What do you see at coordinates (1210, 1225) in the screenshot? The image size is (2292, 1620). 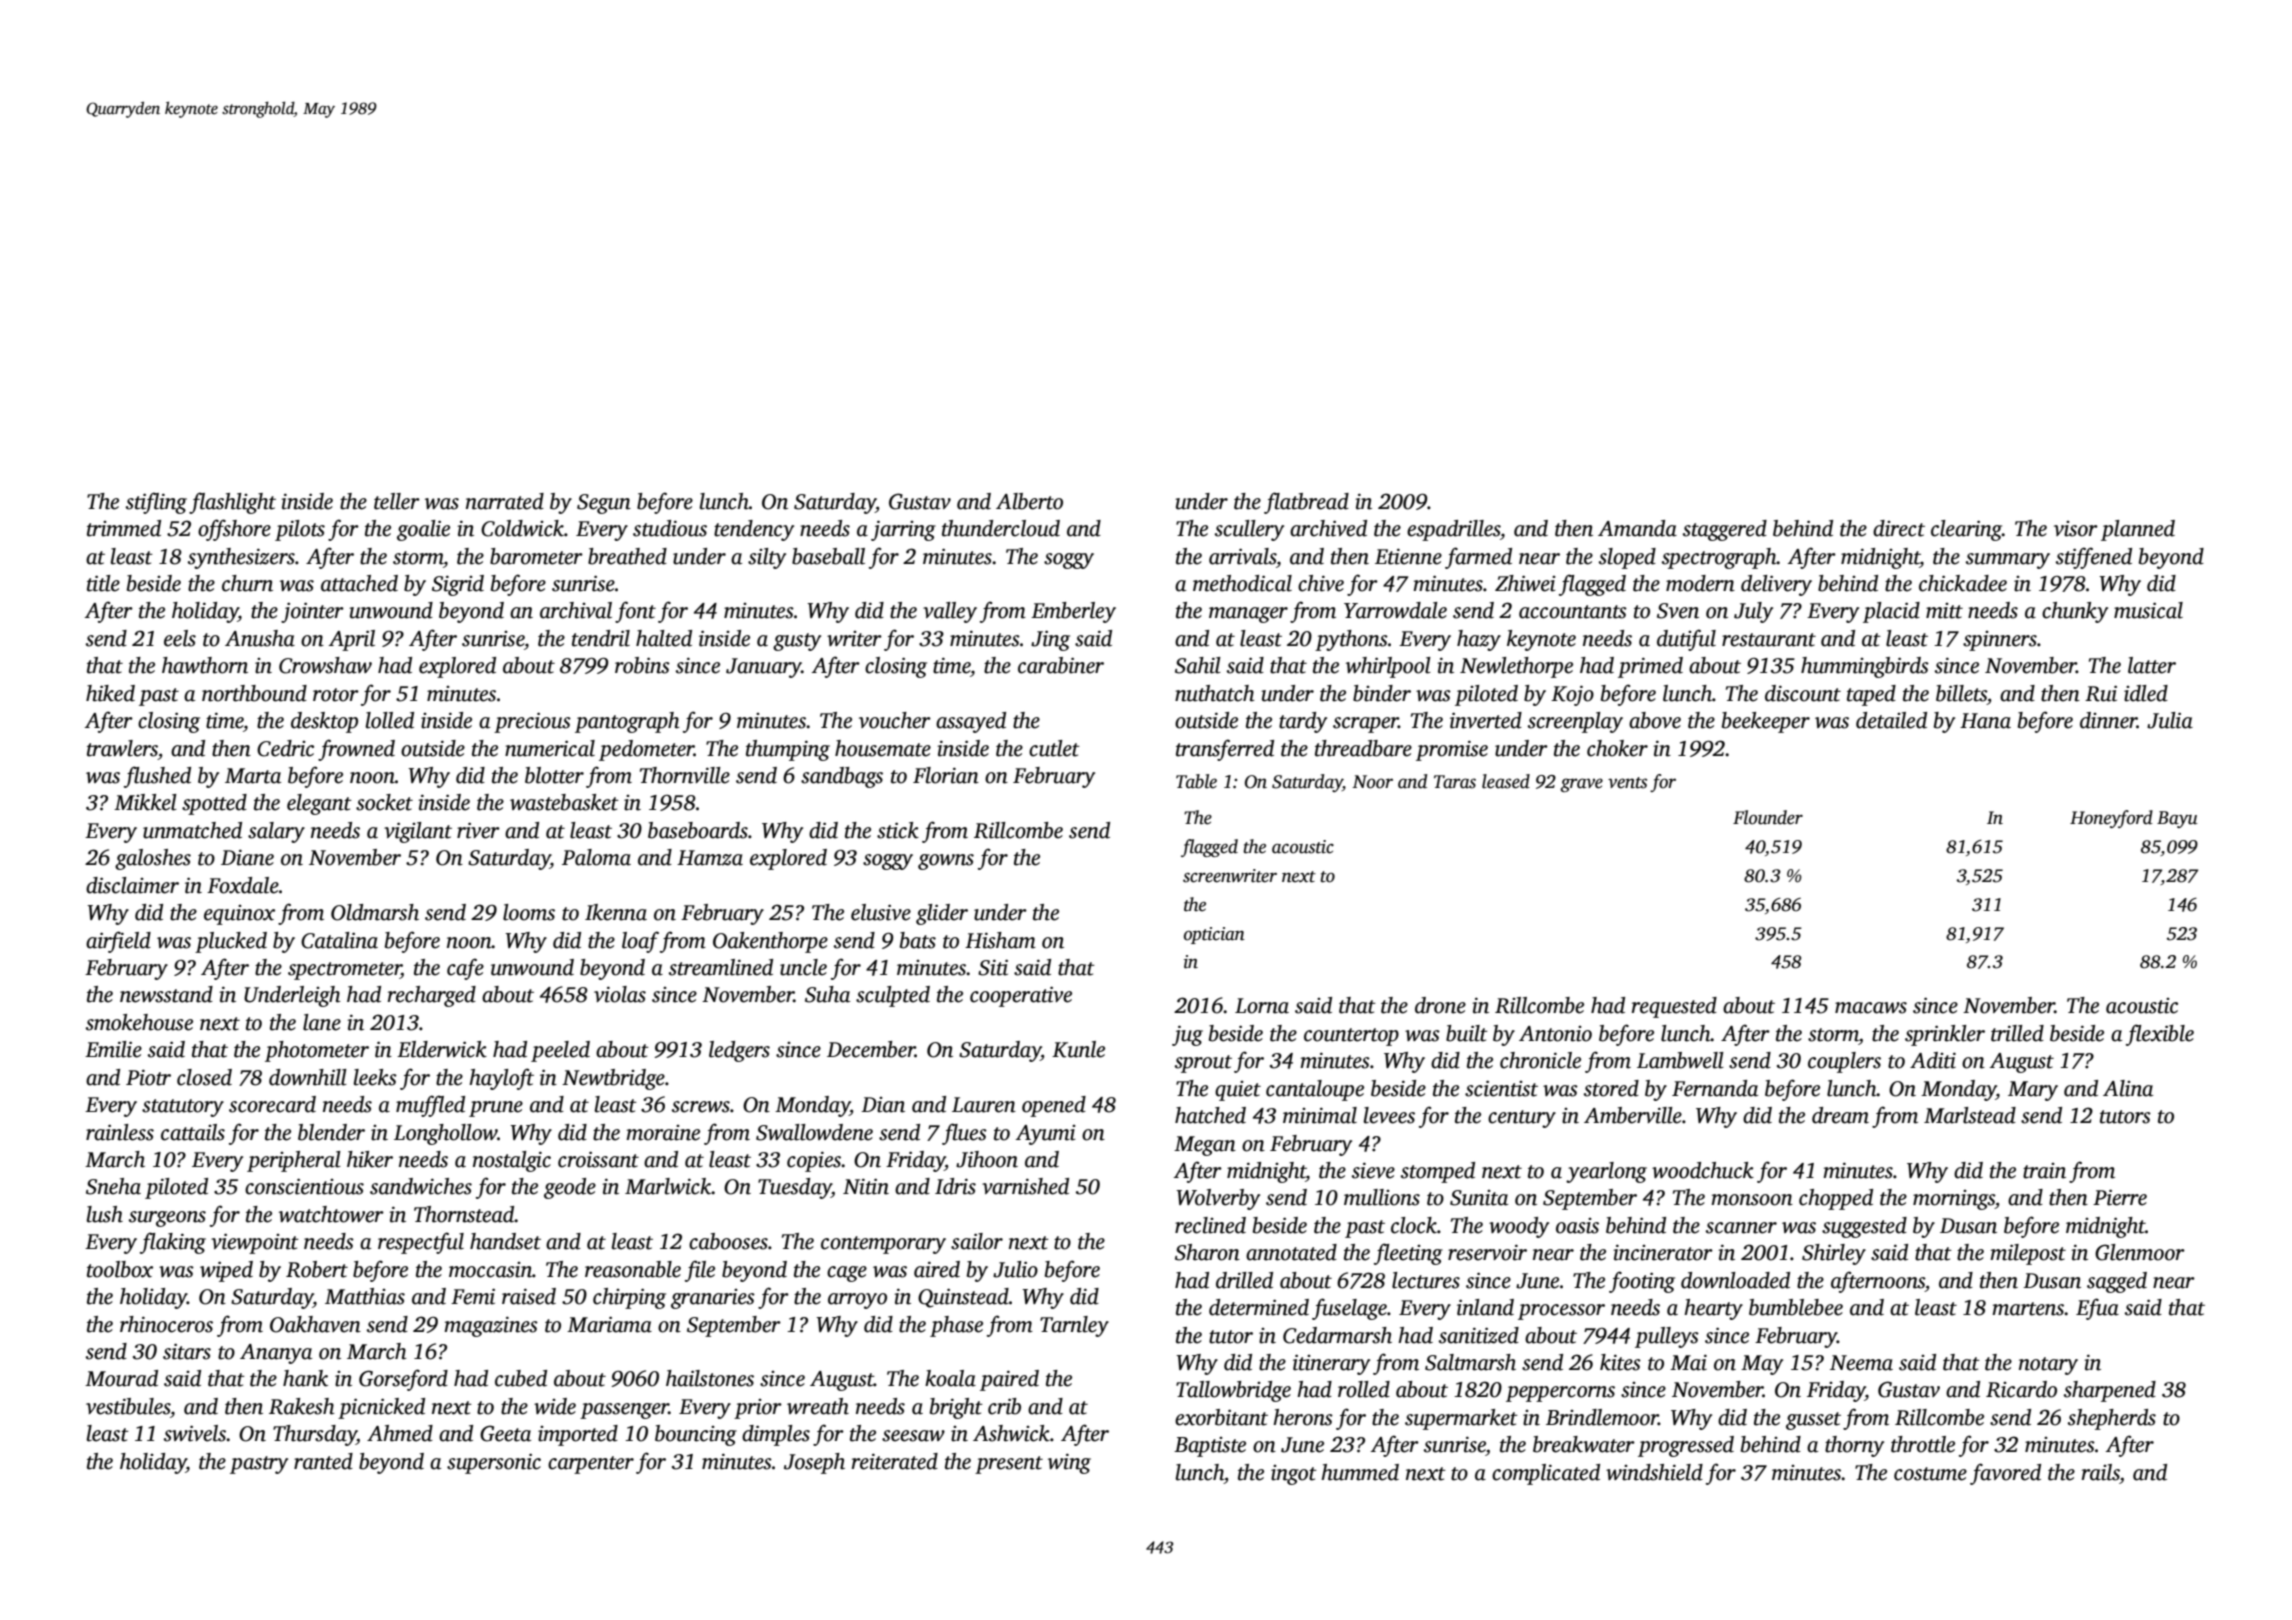 I see `reclined` at bounding box center [1210, 1225].
